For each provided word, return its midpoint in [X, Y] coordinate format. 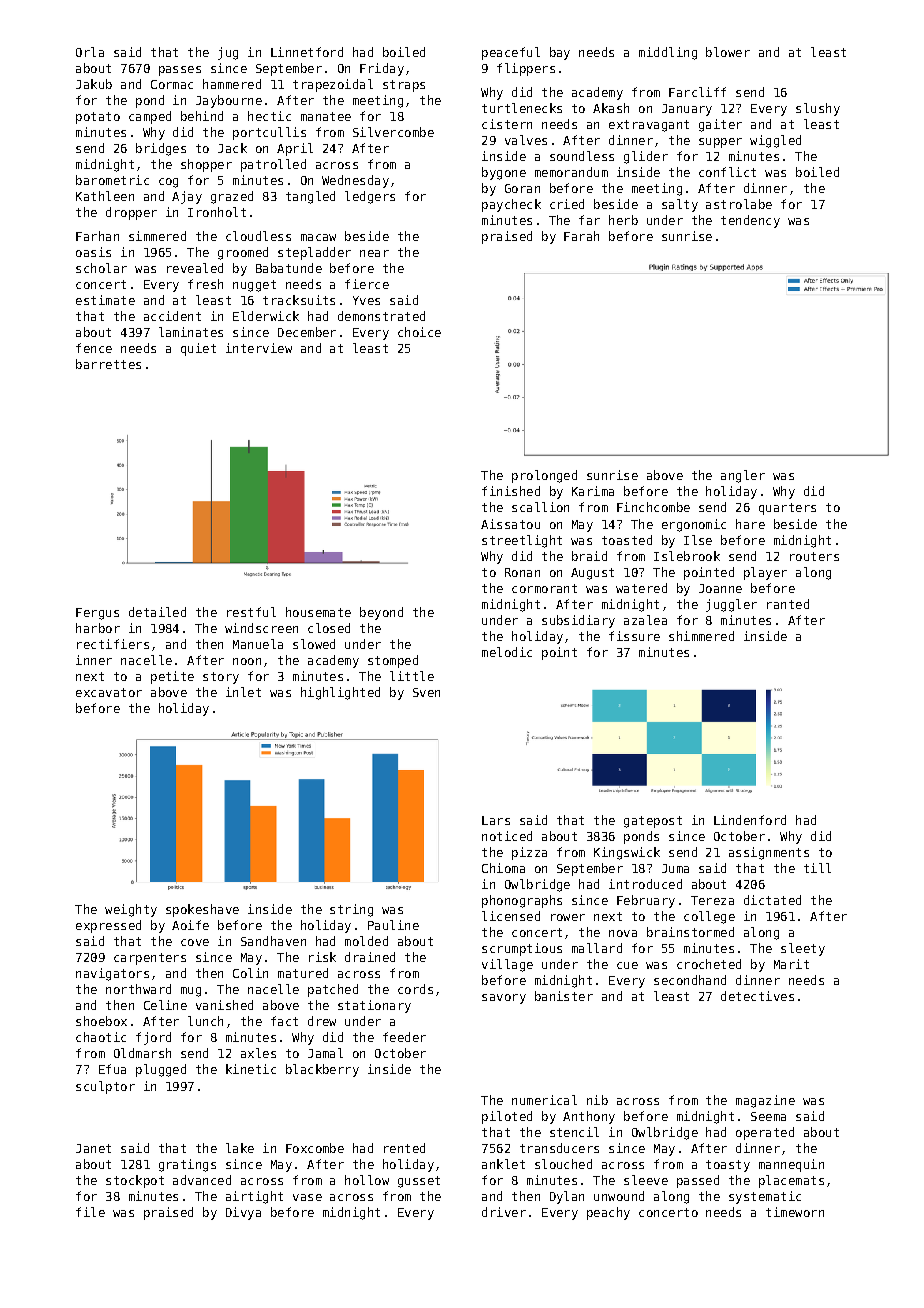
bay [560, 53]
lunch [205, 1021]
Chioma [503, 868]
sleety [803, 949]
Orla [90, 52]
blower [728, 52]
